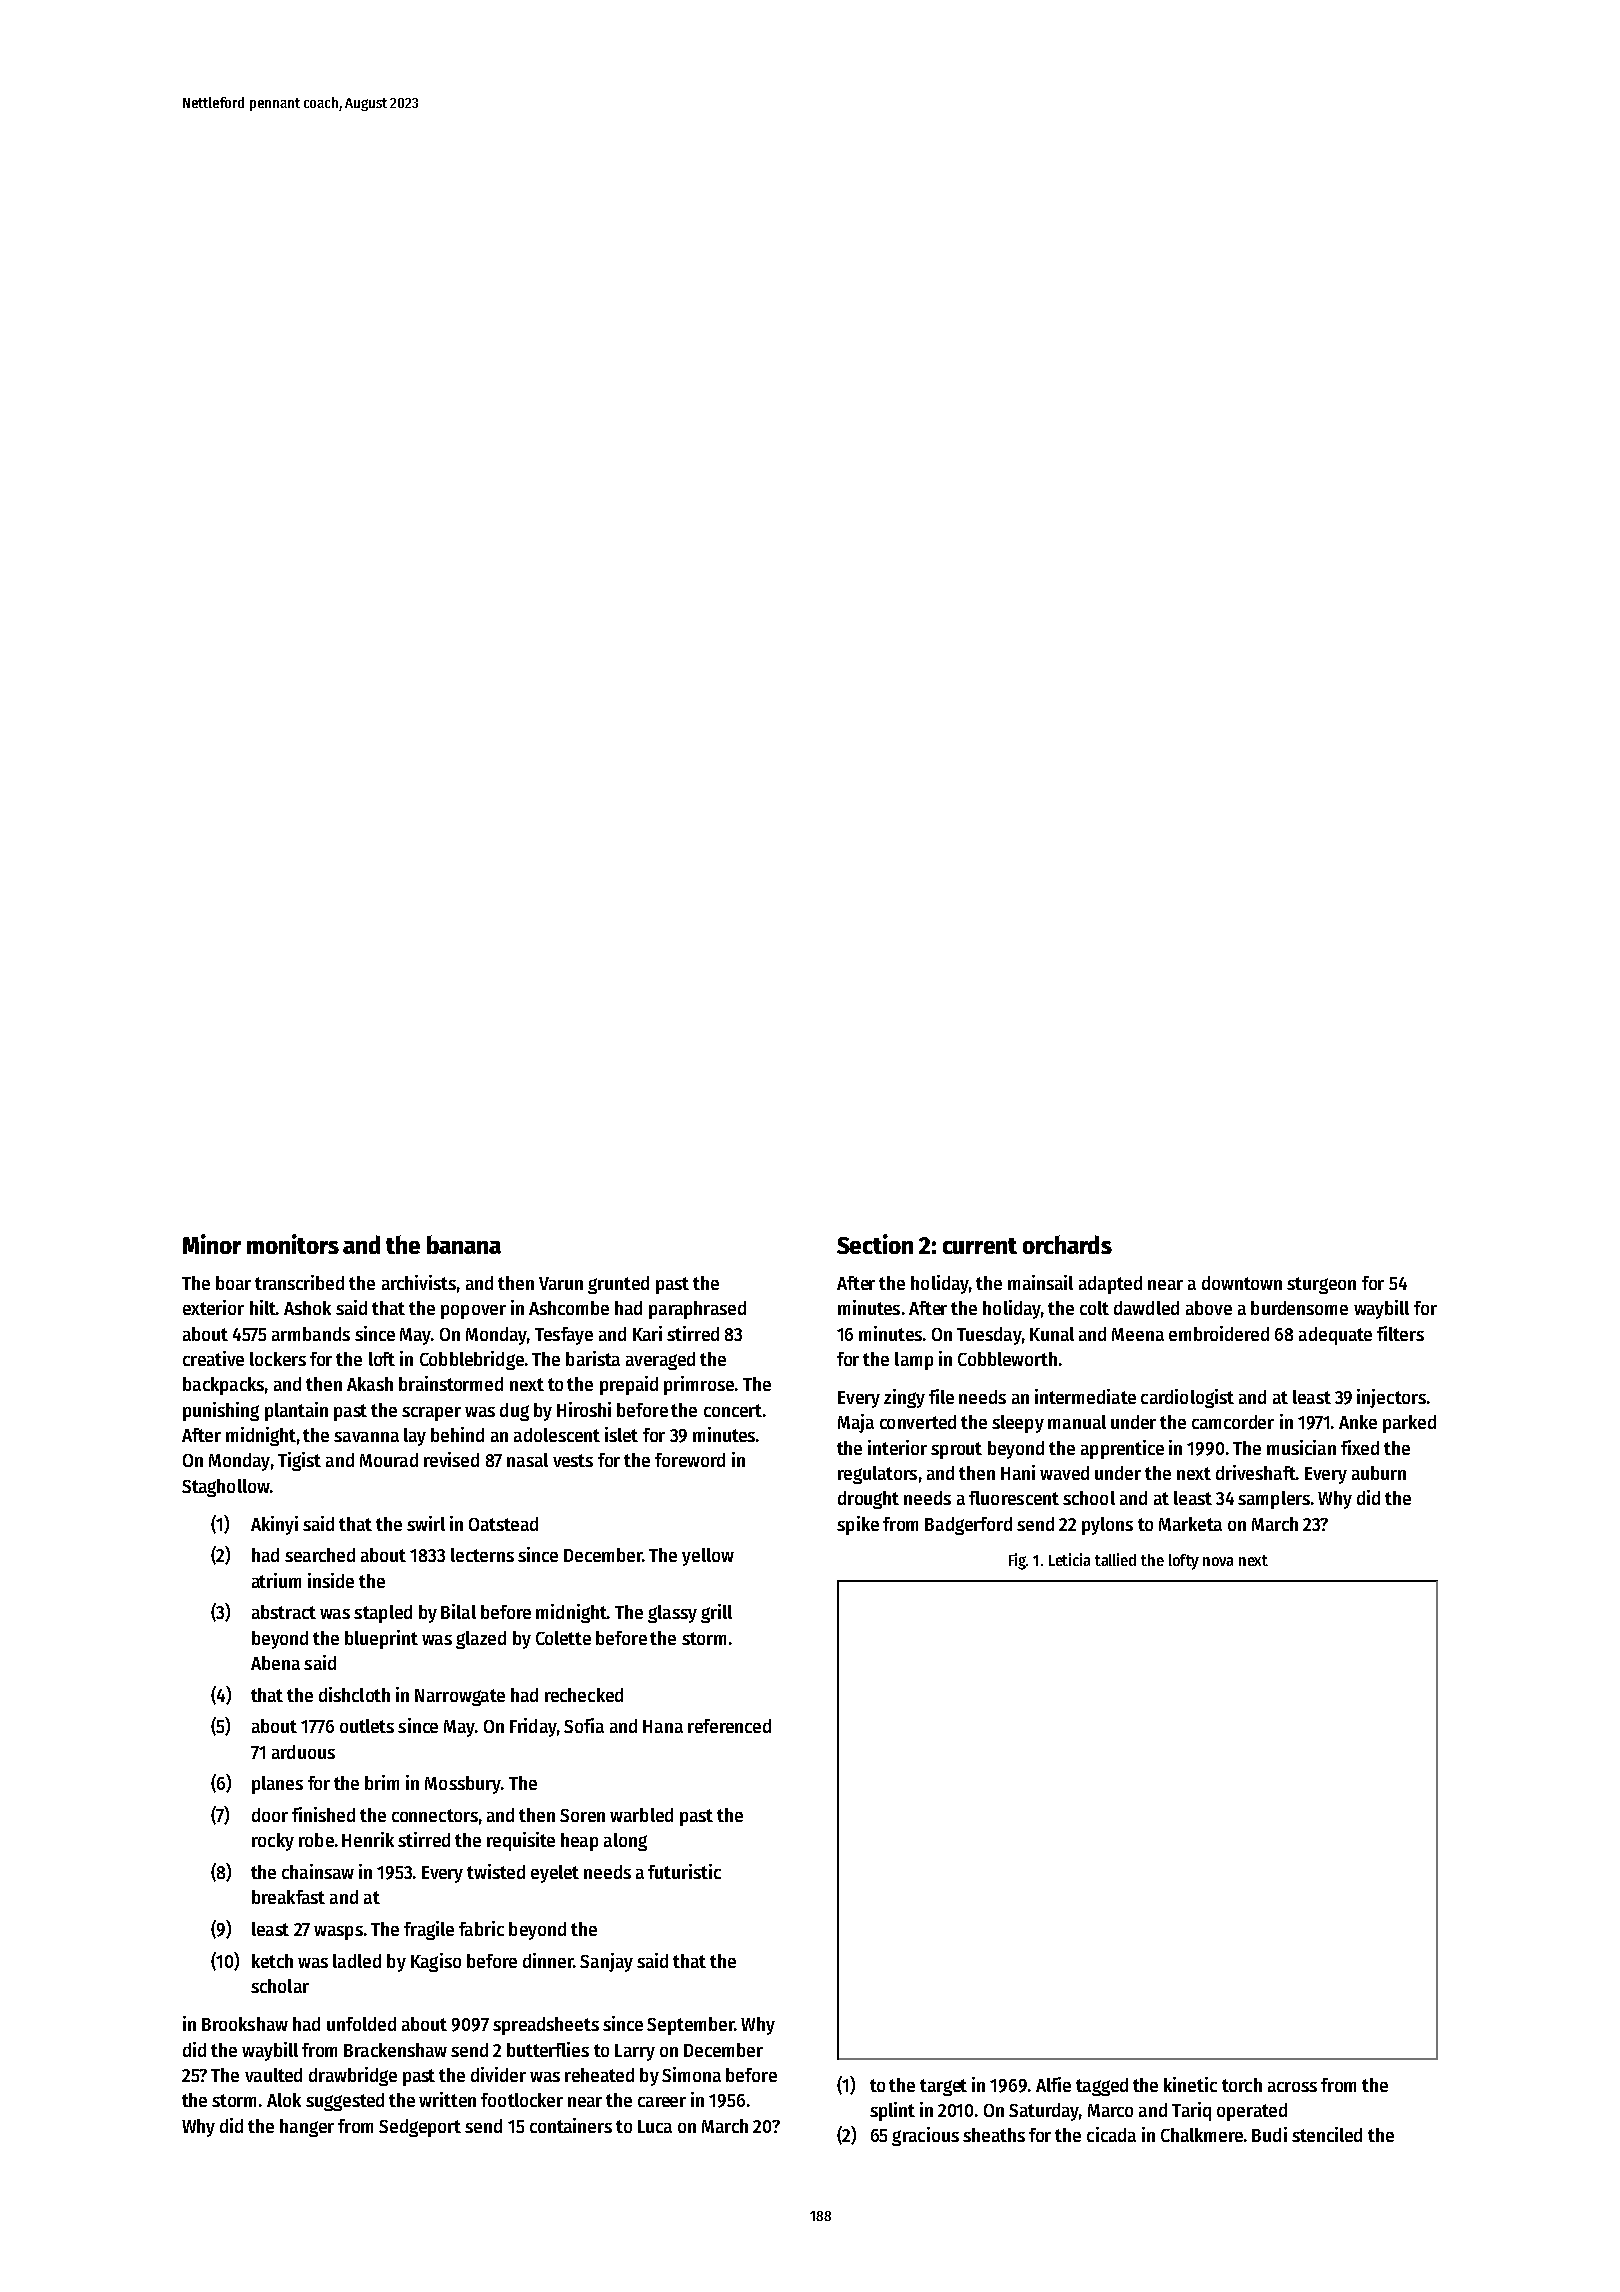 The image size is (1620, 2292). I want to click on Minor, so click(212, 1244).
